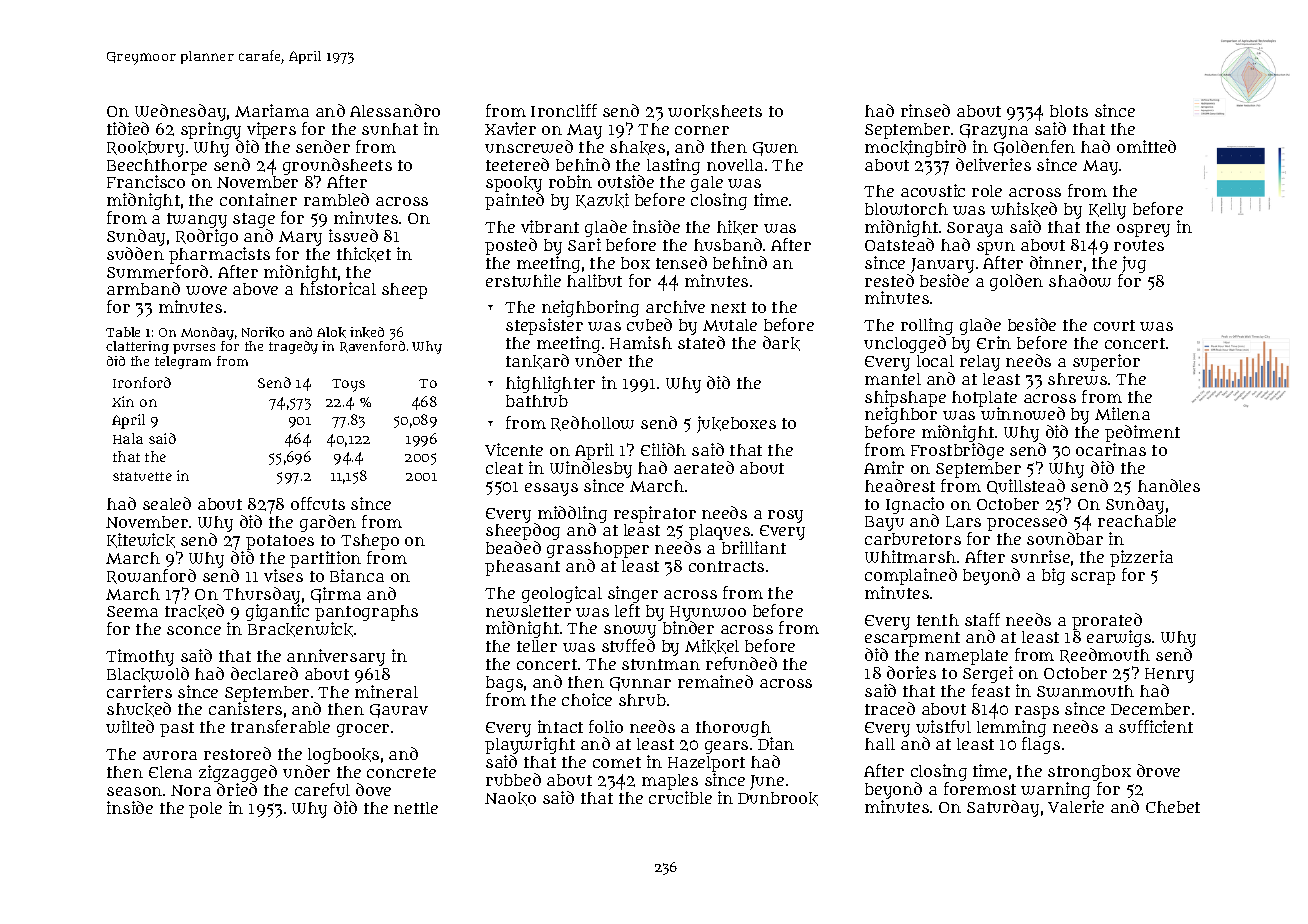 The width and height of the page is (1308, 924). I want to click on rinsed, so click(925, 110).
